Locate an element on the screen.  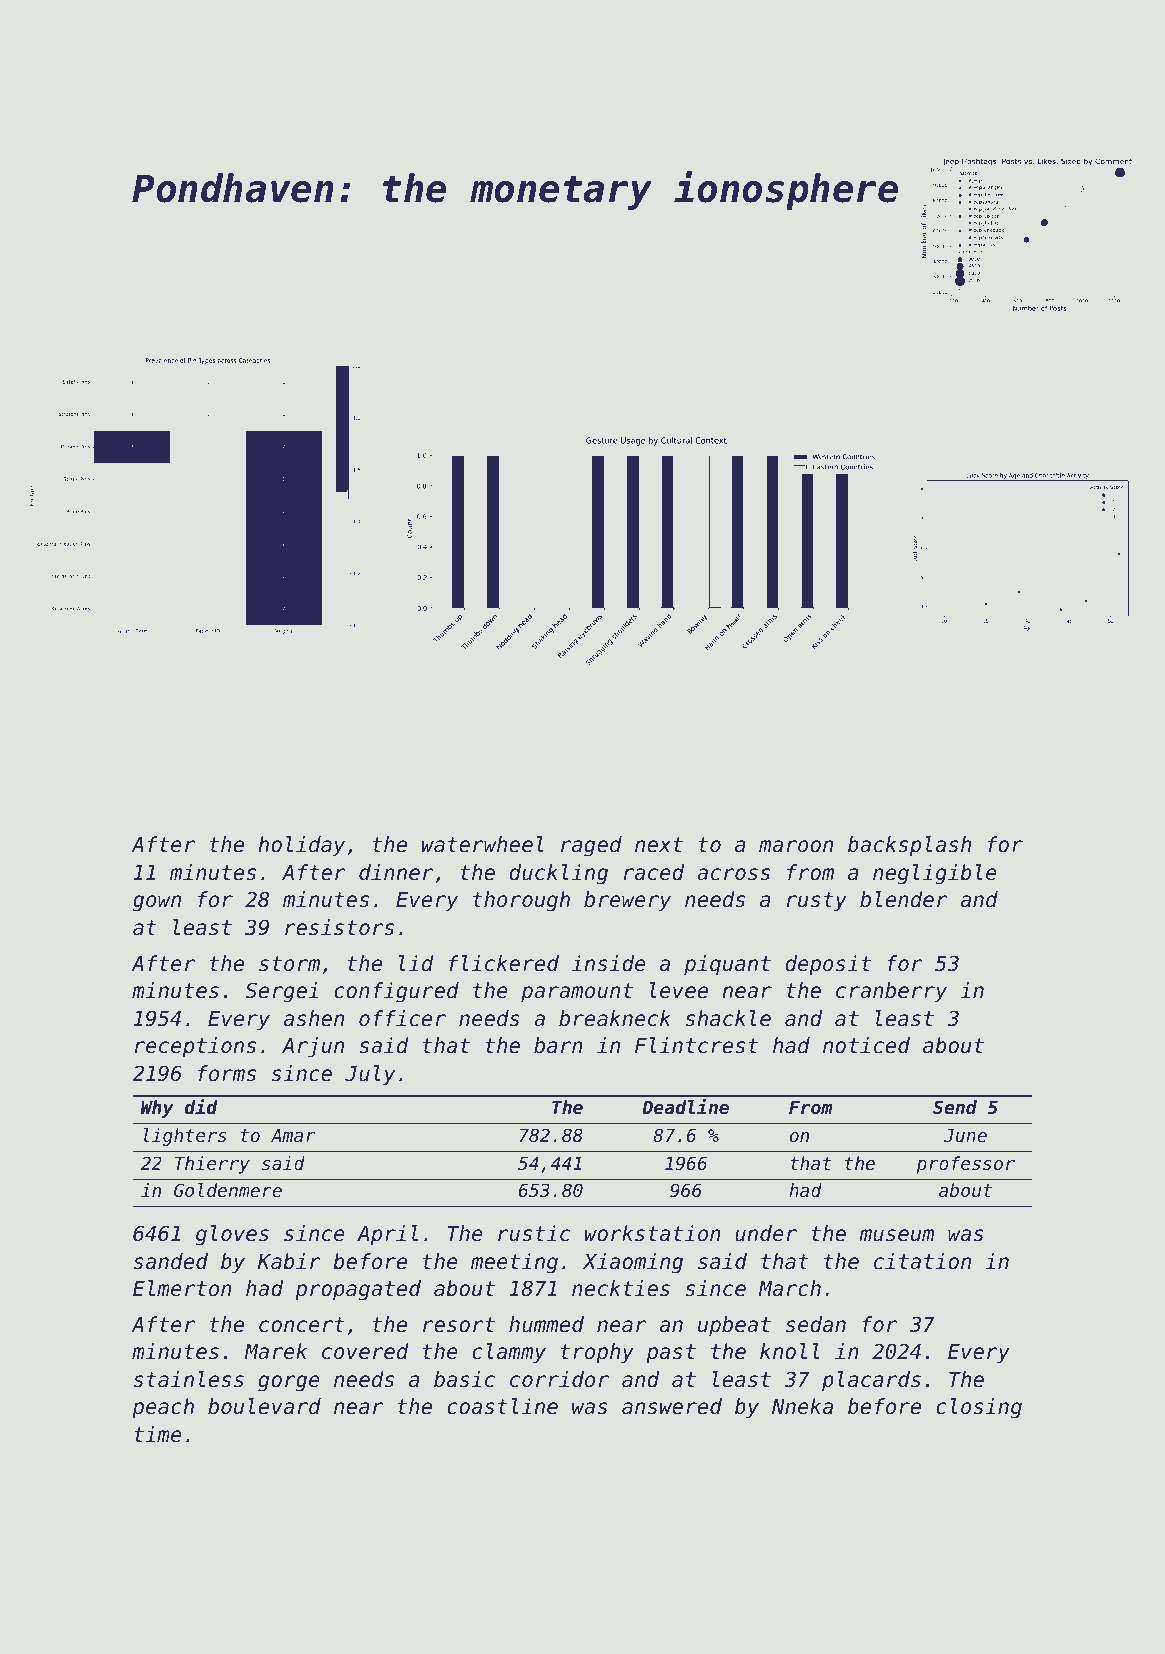
time is located at coordinates (158, 1434).
